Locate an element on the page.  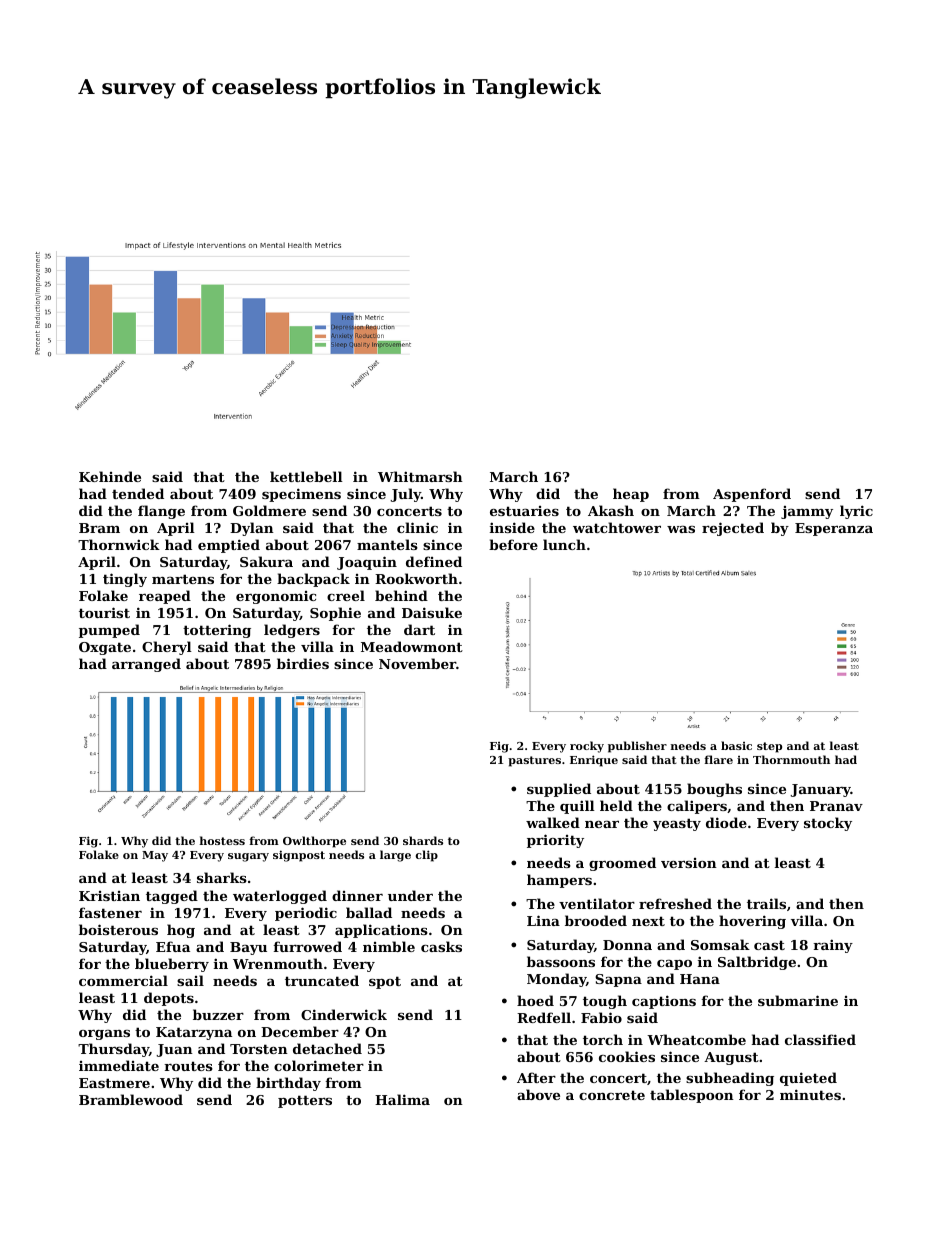
stocky is located at coordinates (828, 824).
